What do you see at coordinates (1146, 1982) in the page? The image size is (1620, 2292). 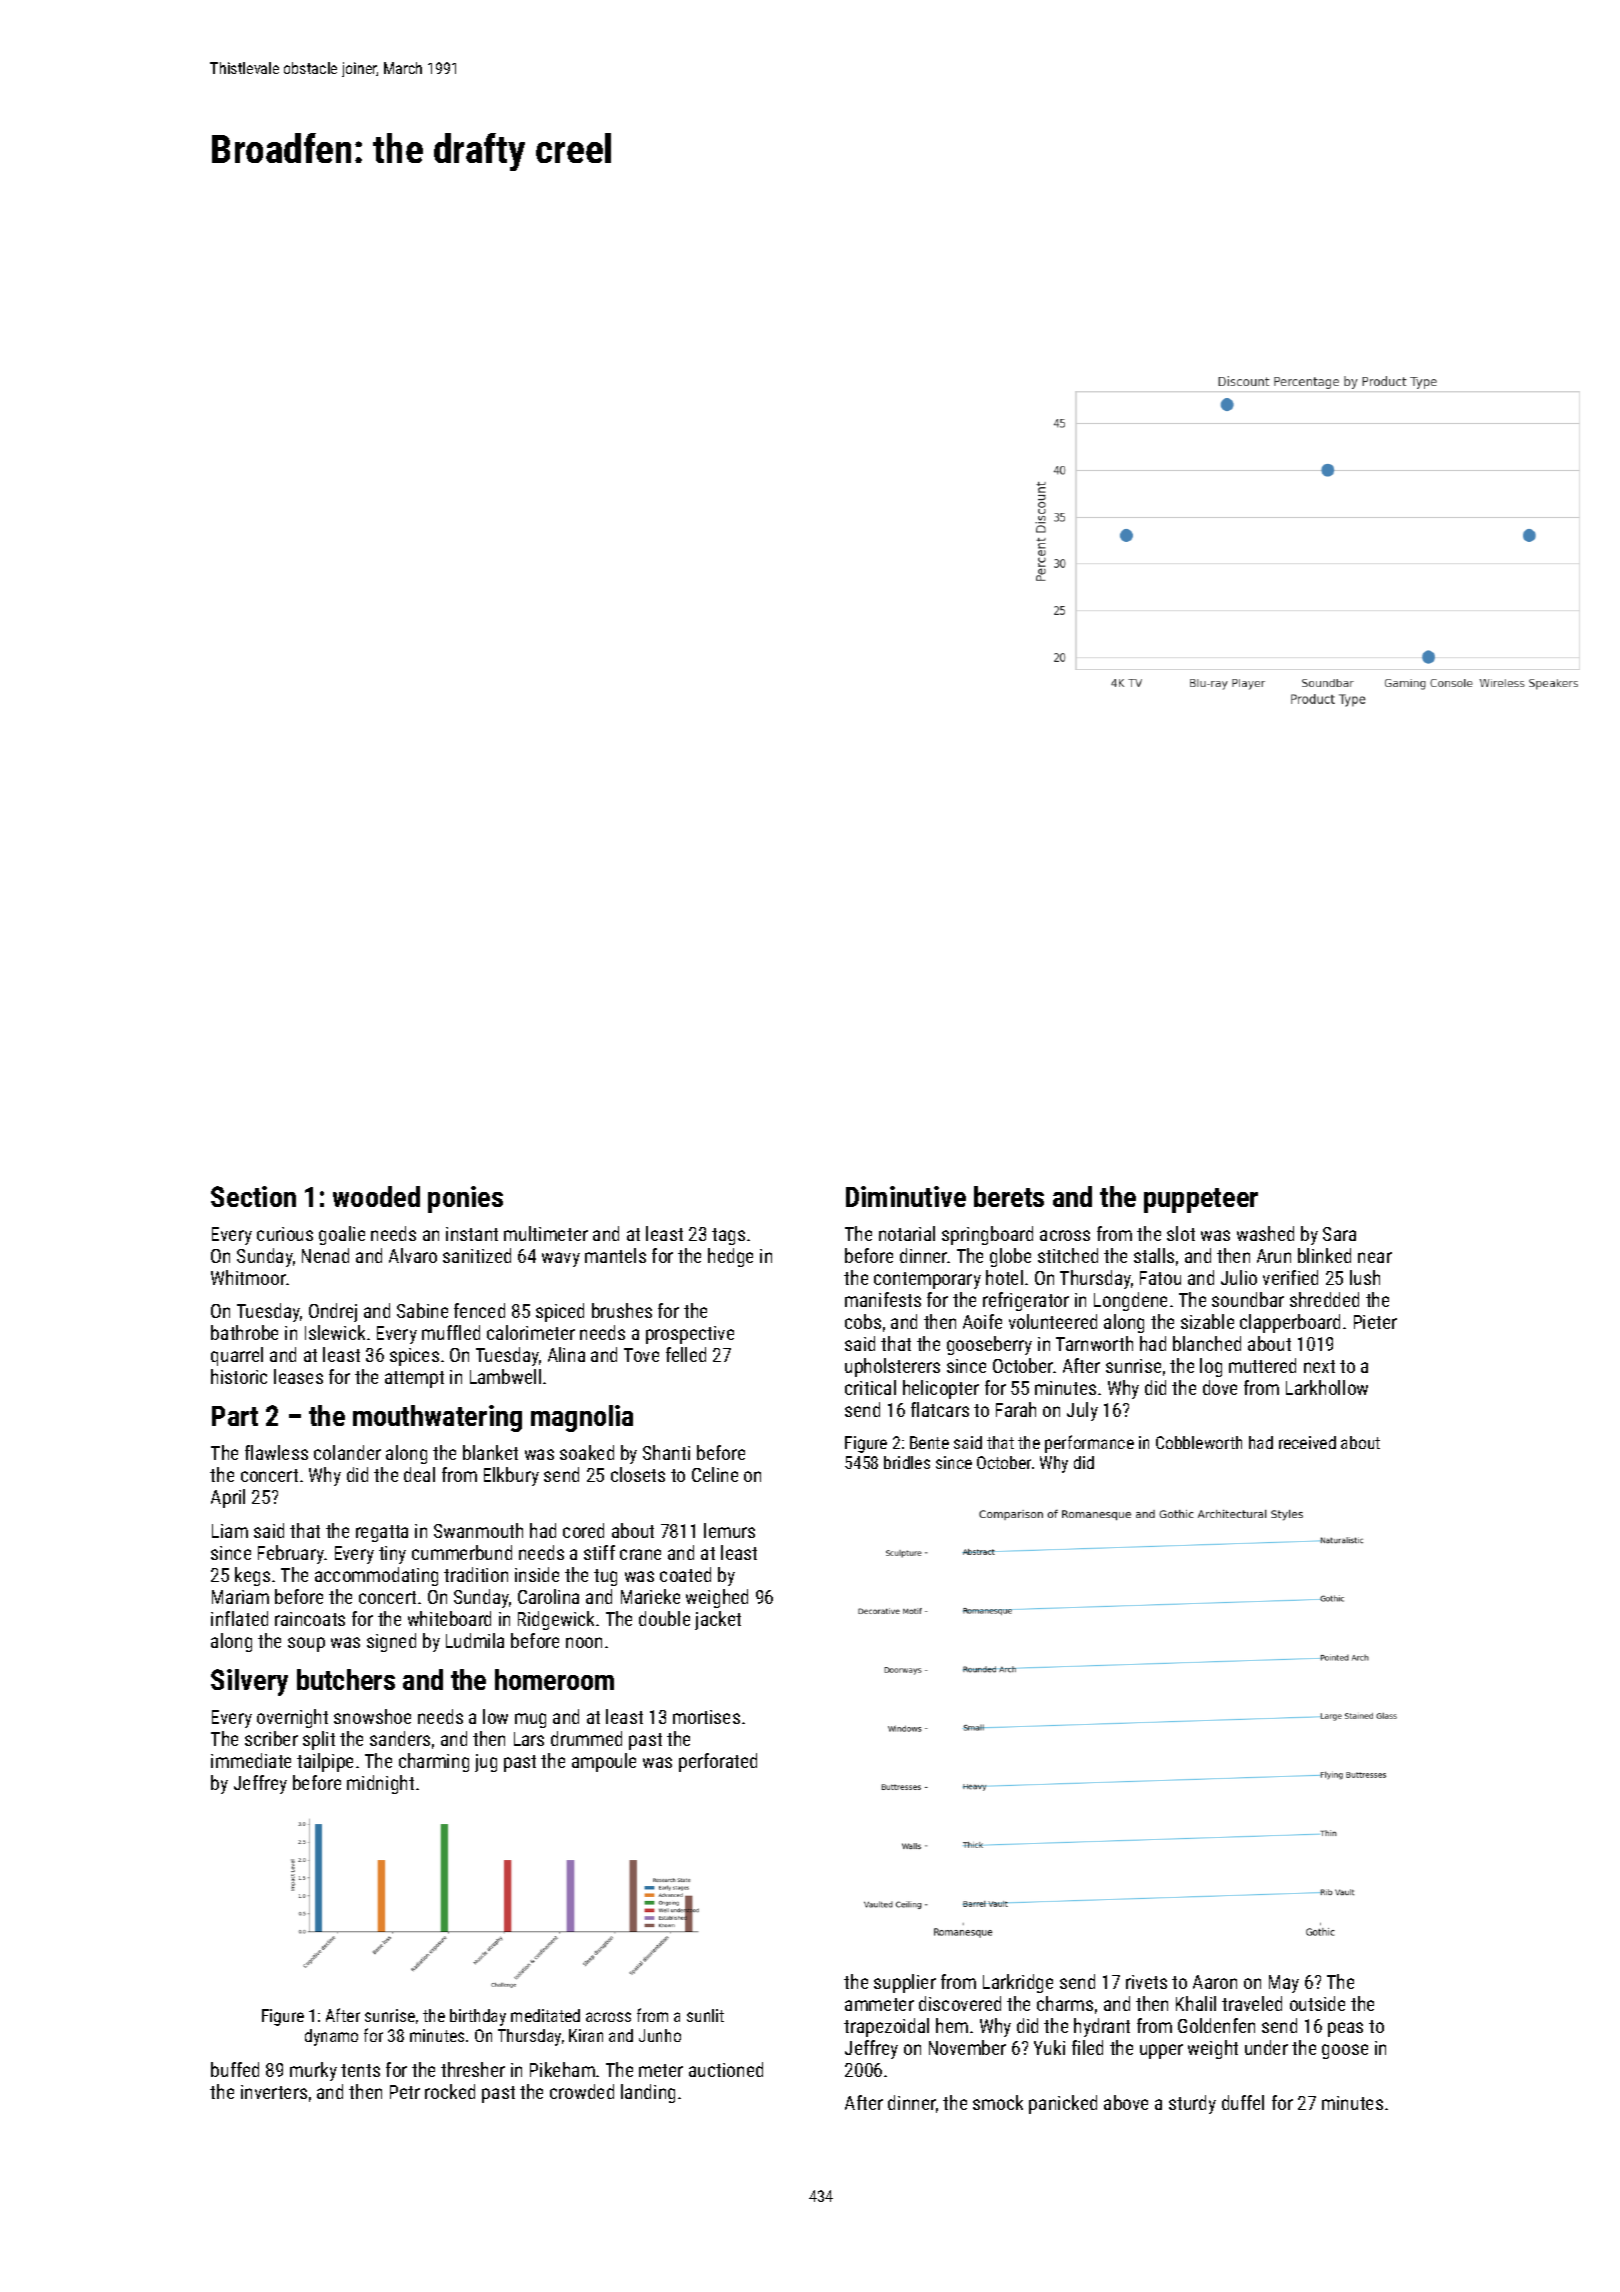 I see `rivets` at bounding box center [1146, 1982].
